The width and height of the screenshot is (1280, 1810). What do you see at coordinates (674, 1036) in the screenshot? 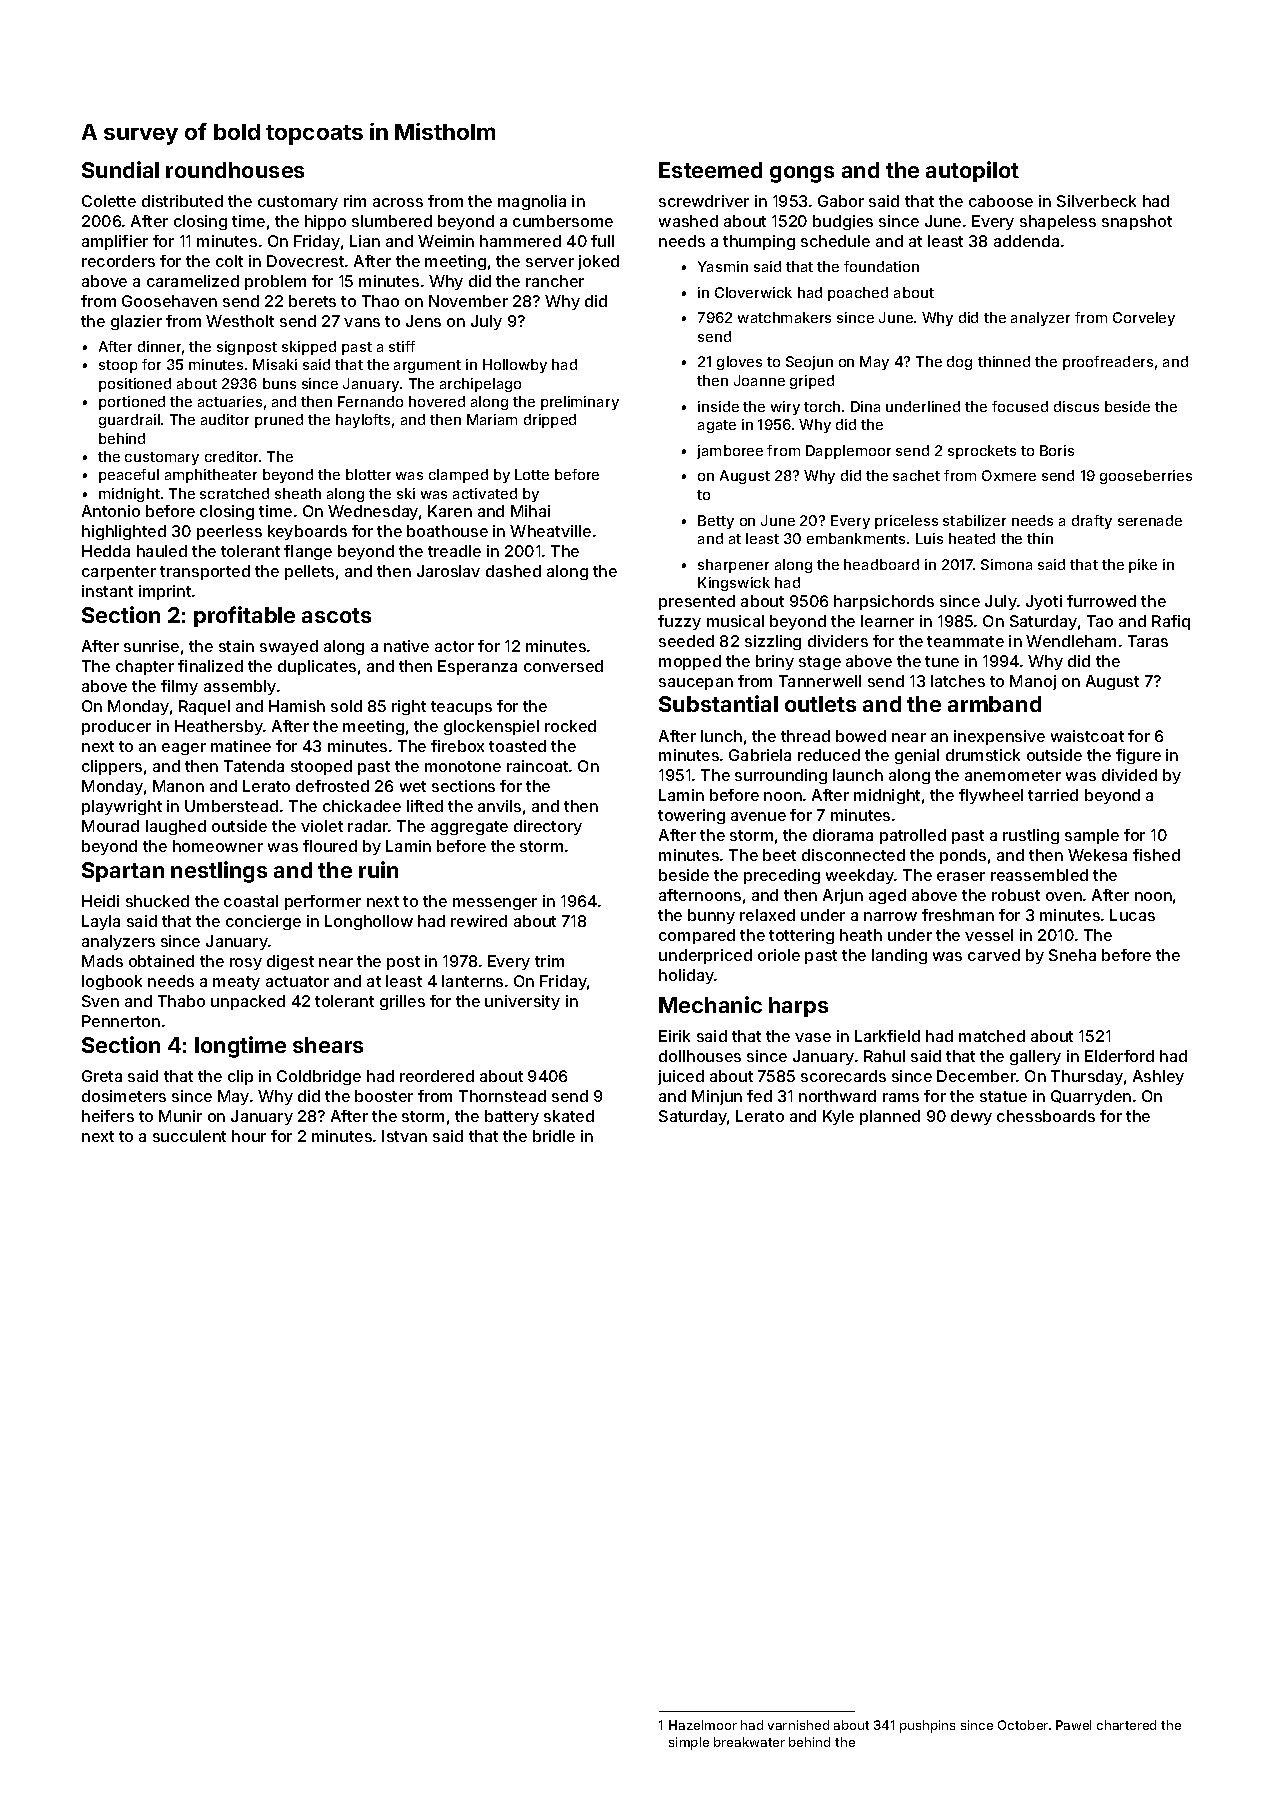
I see `Eirik` at bounding box center [674, 1036].
